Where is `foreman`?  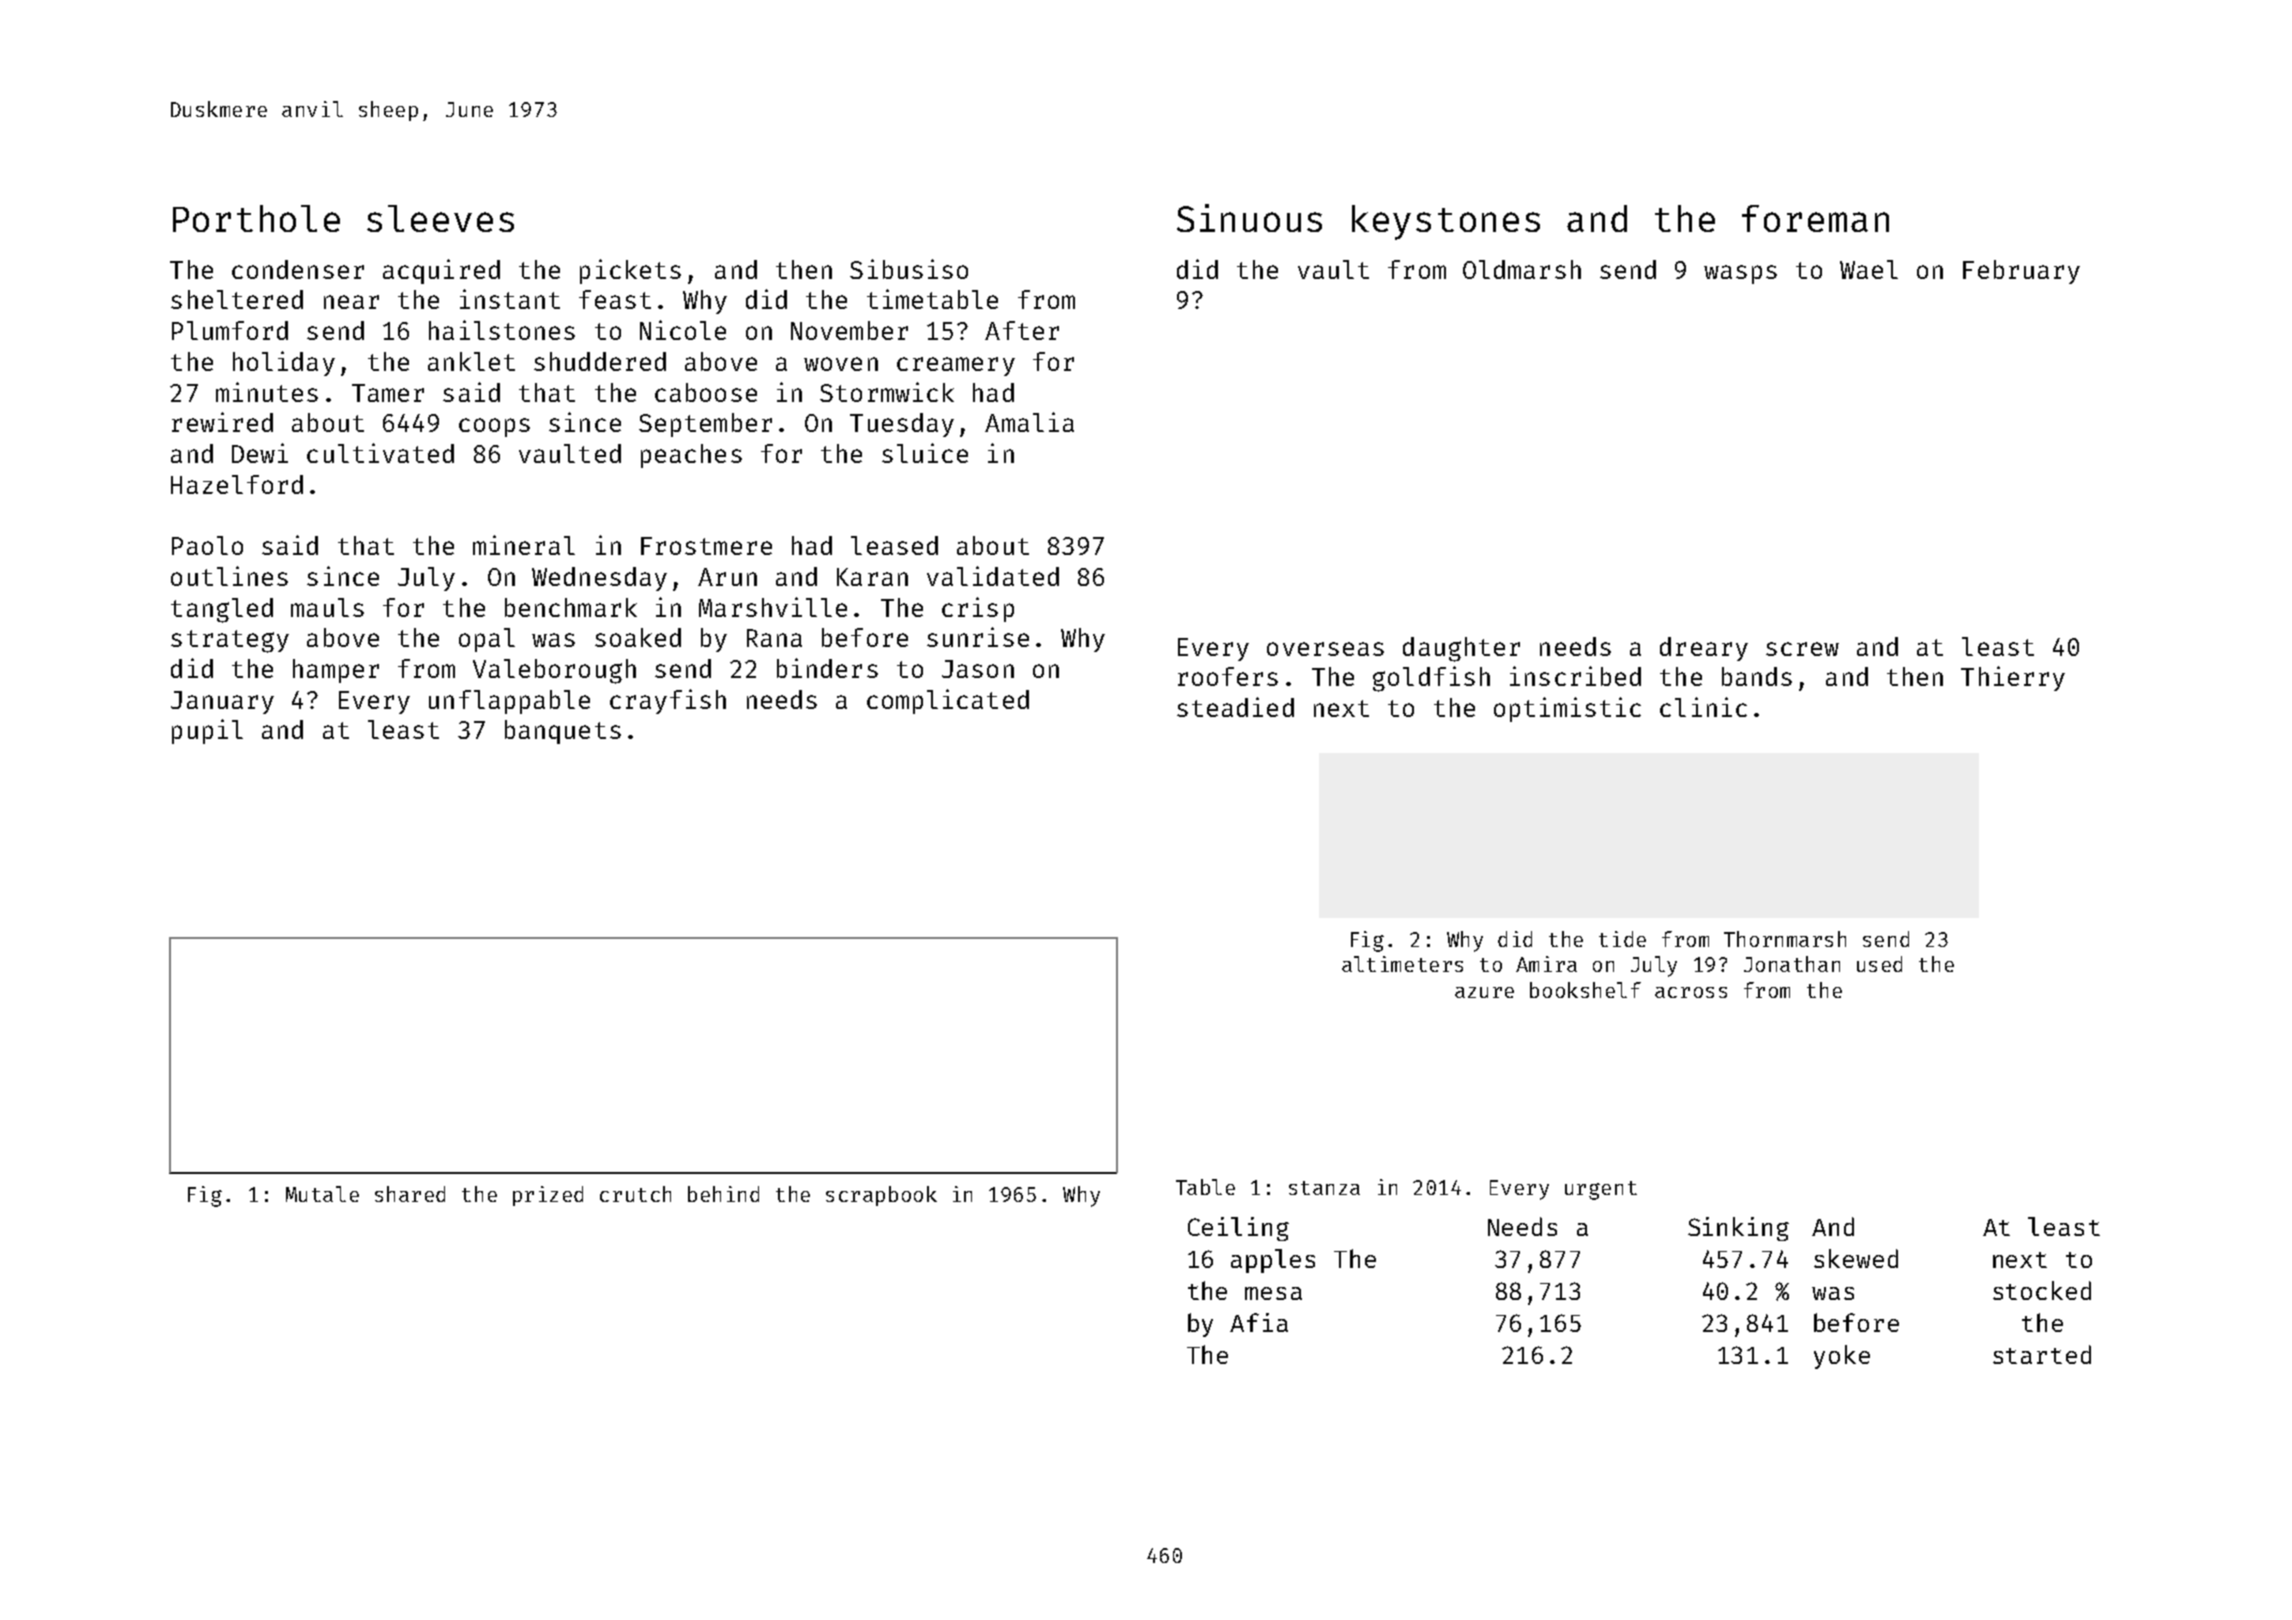
foreman is located at coordinates (1815, 218).
